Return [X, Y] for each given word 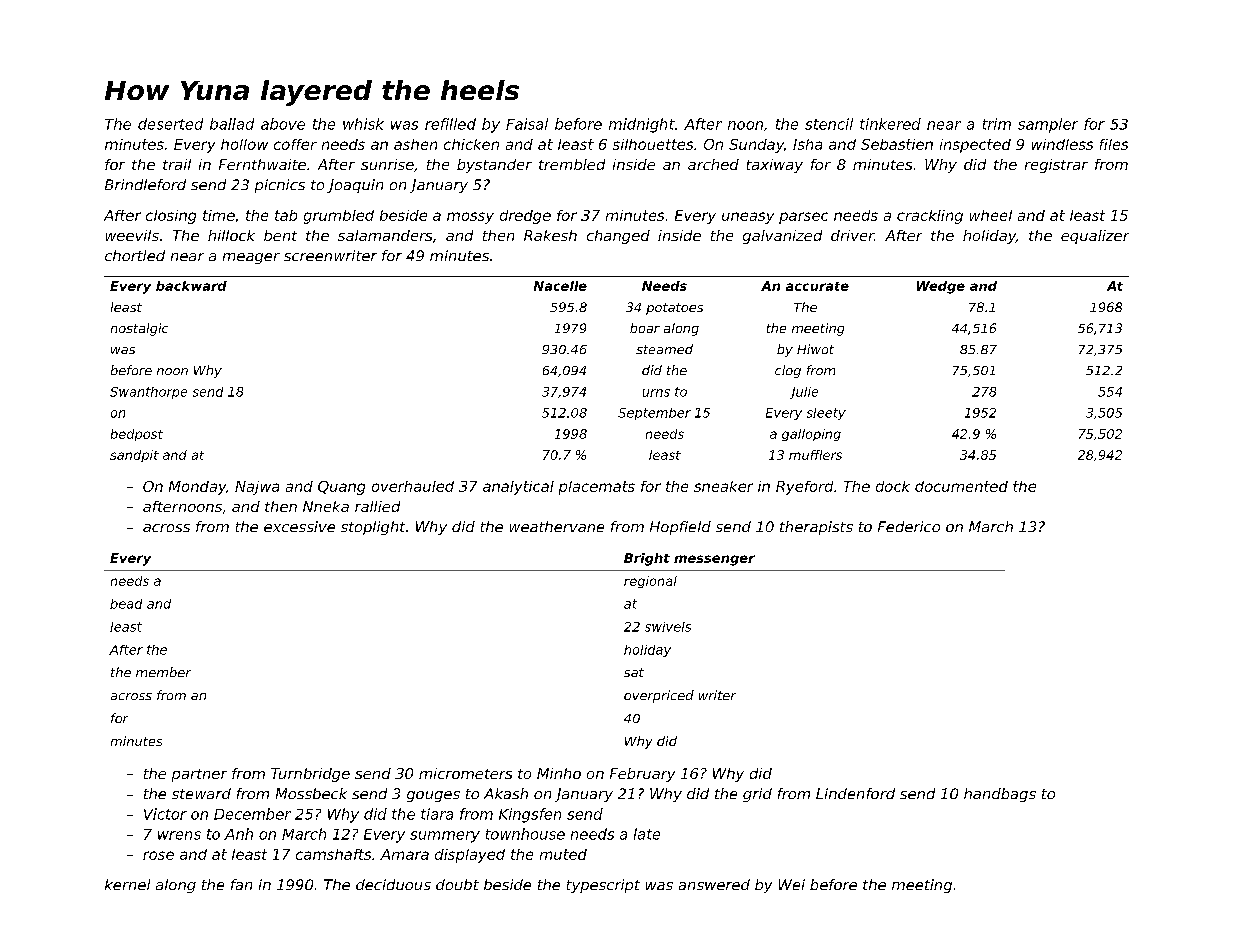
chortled [135, 255]
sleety [826, 414]
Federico [909, 526]
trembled [572, 164]
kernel [127, 884]
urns [656, 393]
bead [126, 604]
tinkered [890, 124]
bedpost [137, 435]
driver [852, 235]
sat [634, 672]
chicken [471, 144]
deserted [170, 124]
